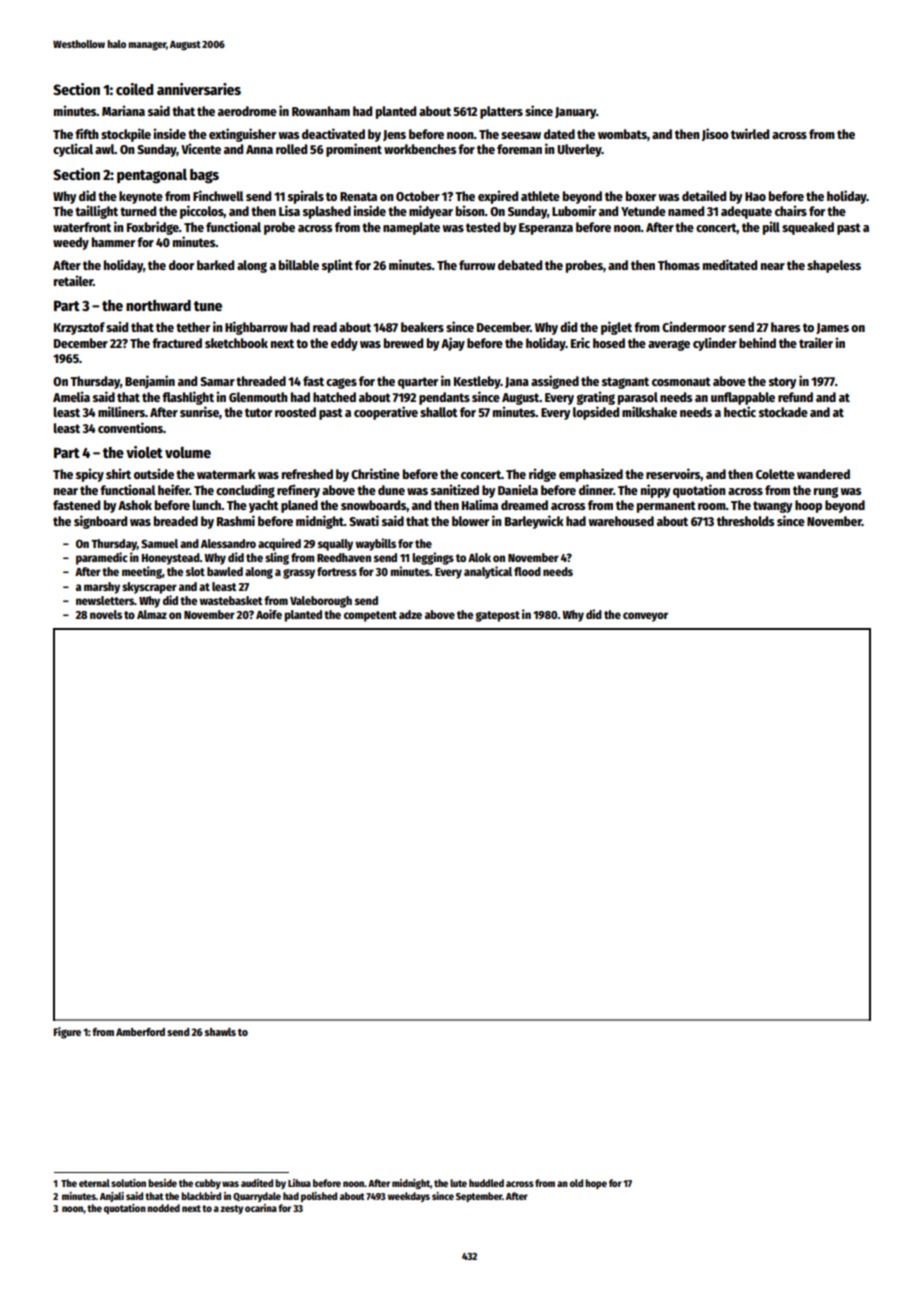 This screenshot has height=1308, width=924. What do you see at coordinates (409, 1197) in the screenshot?
I see `weekdays` at bounding box center [409, 1197].
